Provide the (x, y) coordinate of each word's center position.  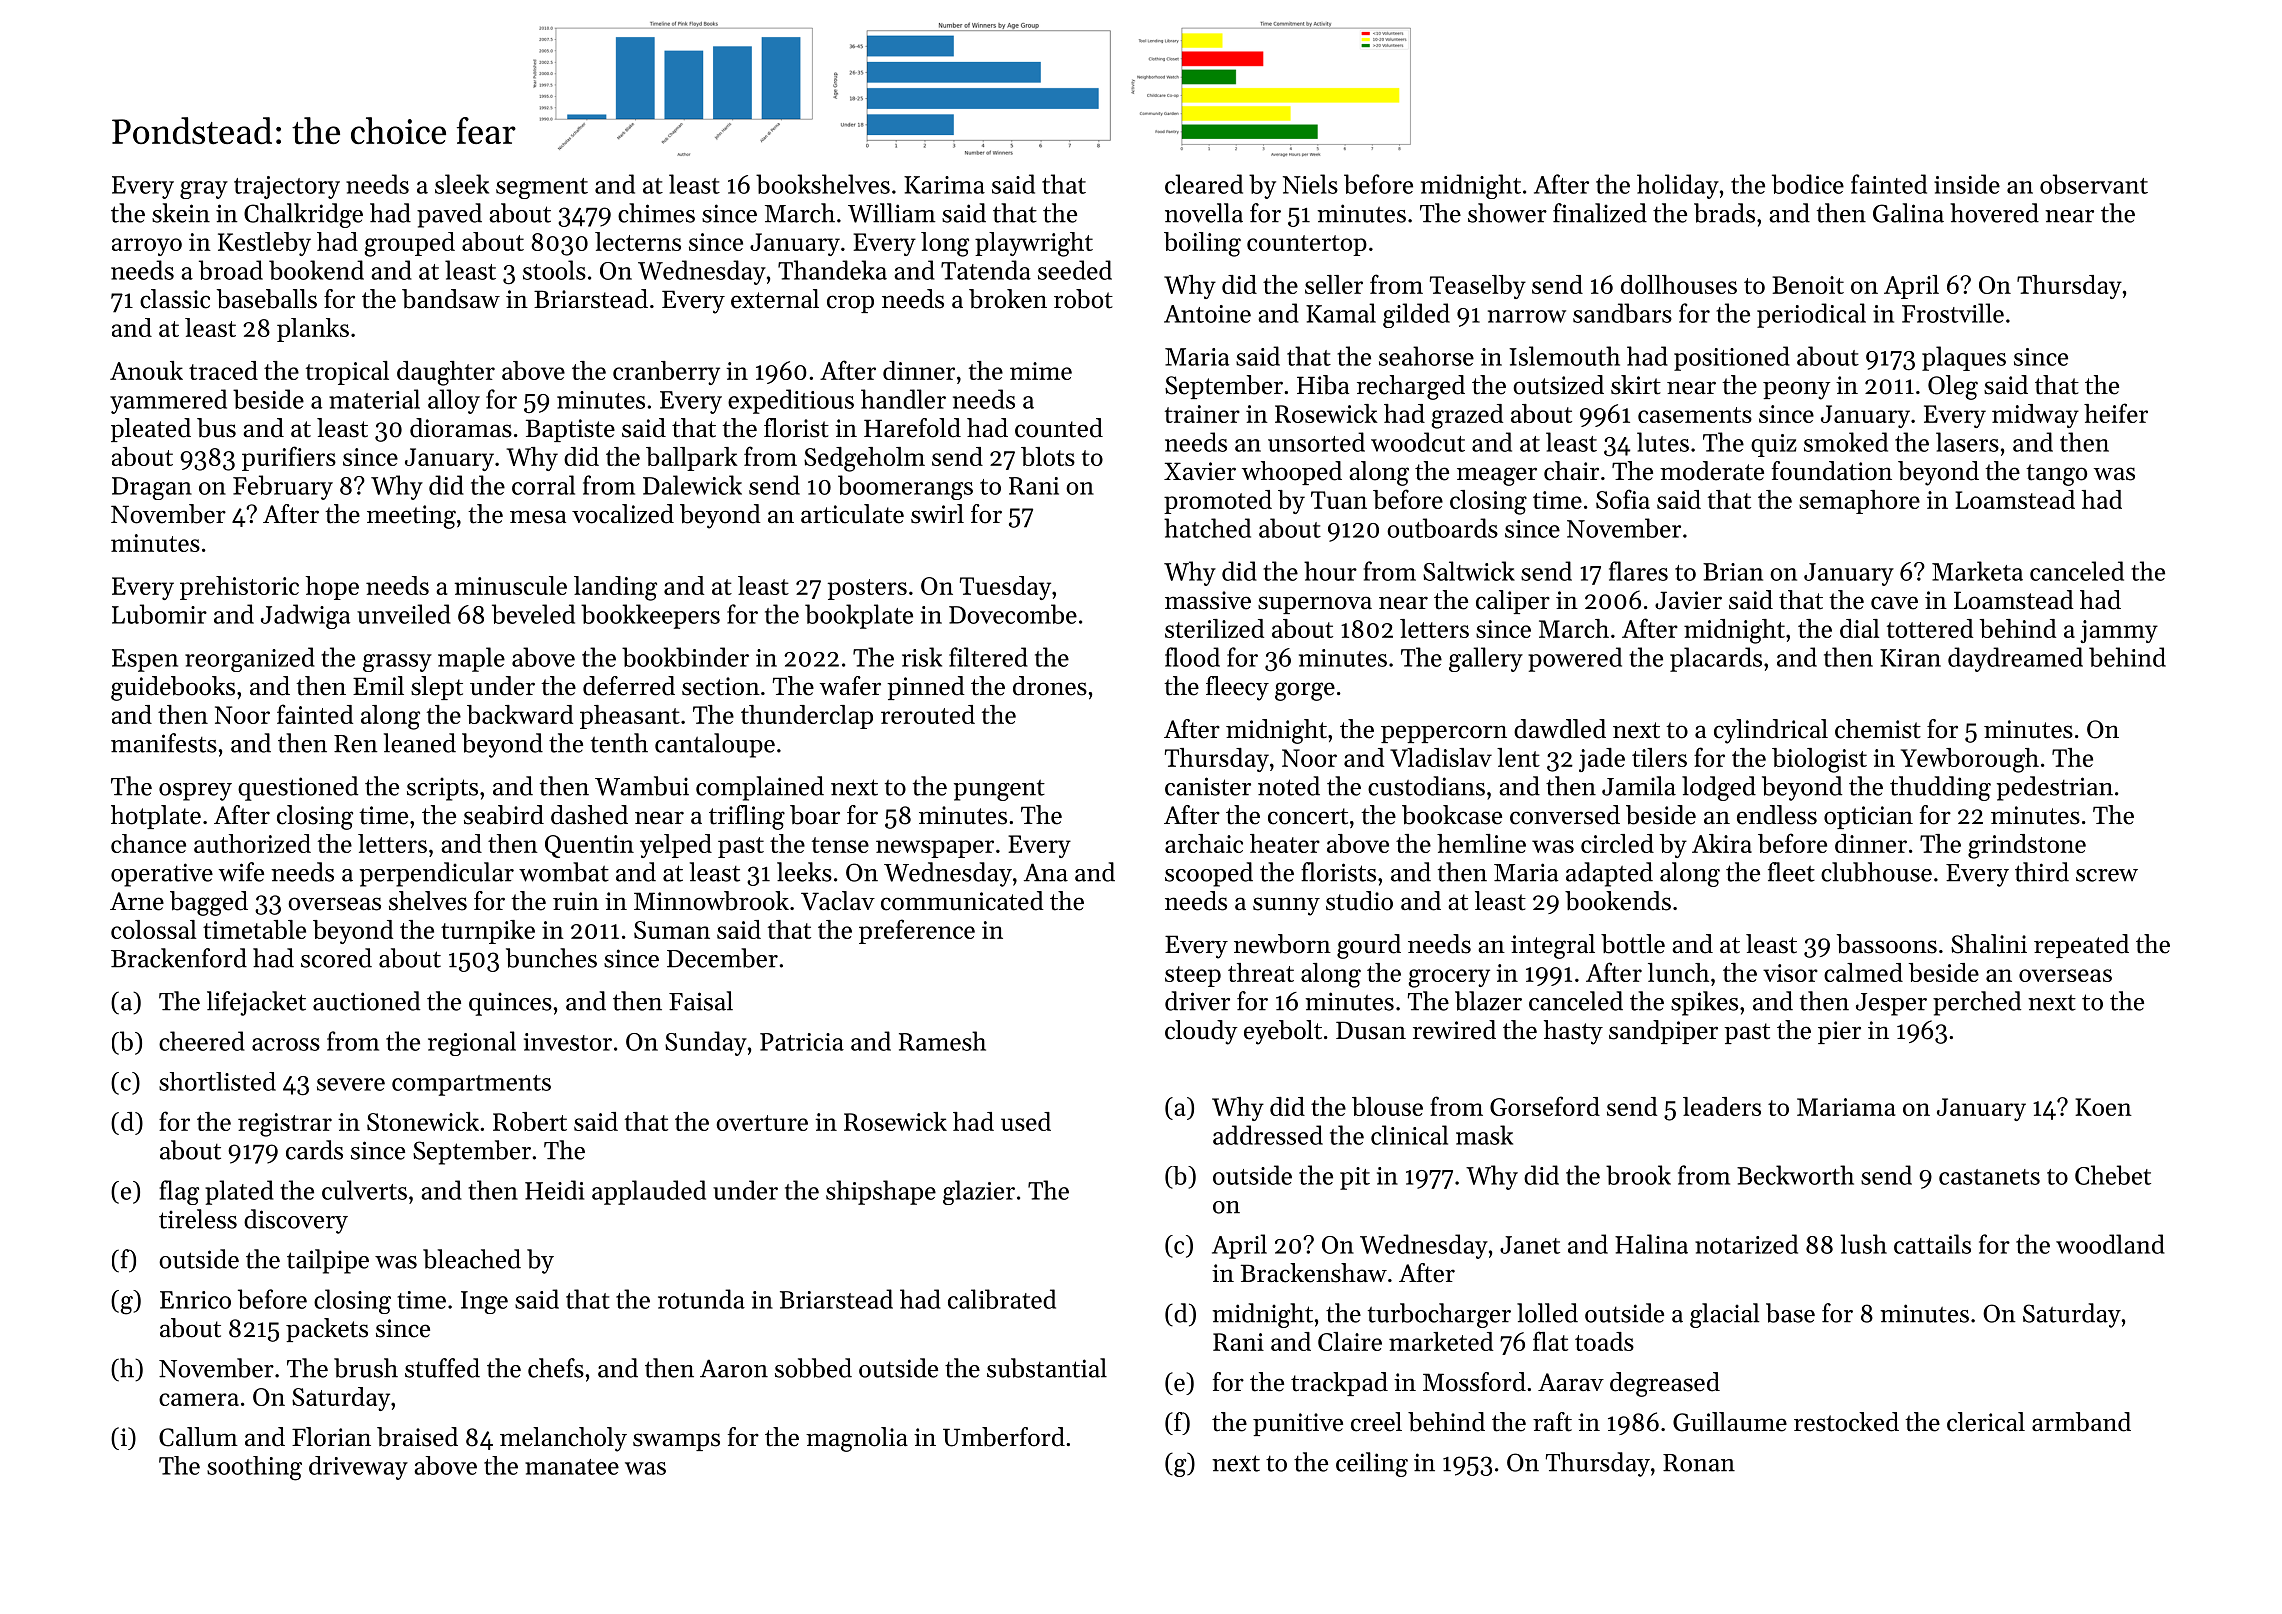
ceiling (1372, 1464)
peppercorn (1444, 734)
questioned (298, 788)
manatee (572, 1467)
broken (1008, 299)
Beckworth (1795, 1175)
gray (204, 190)
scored (336, 958)
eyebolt (1283, 1032)
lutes (1663, 442)
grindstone (2027, 846)
